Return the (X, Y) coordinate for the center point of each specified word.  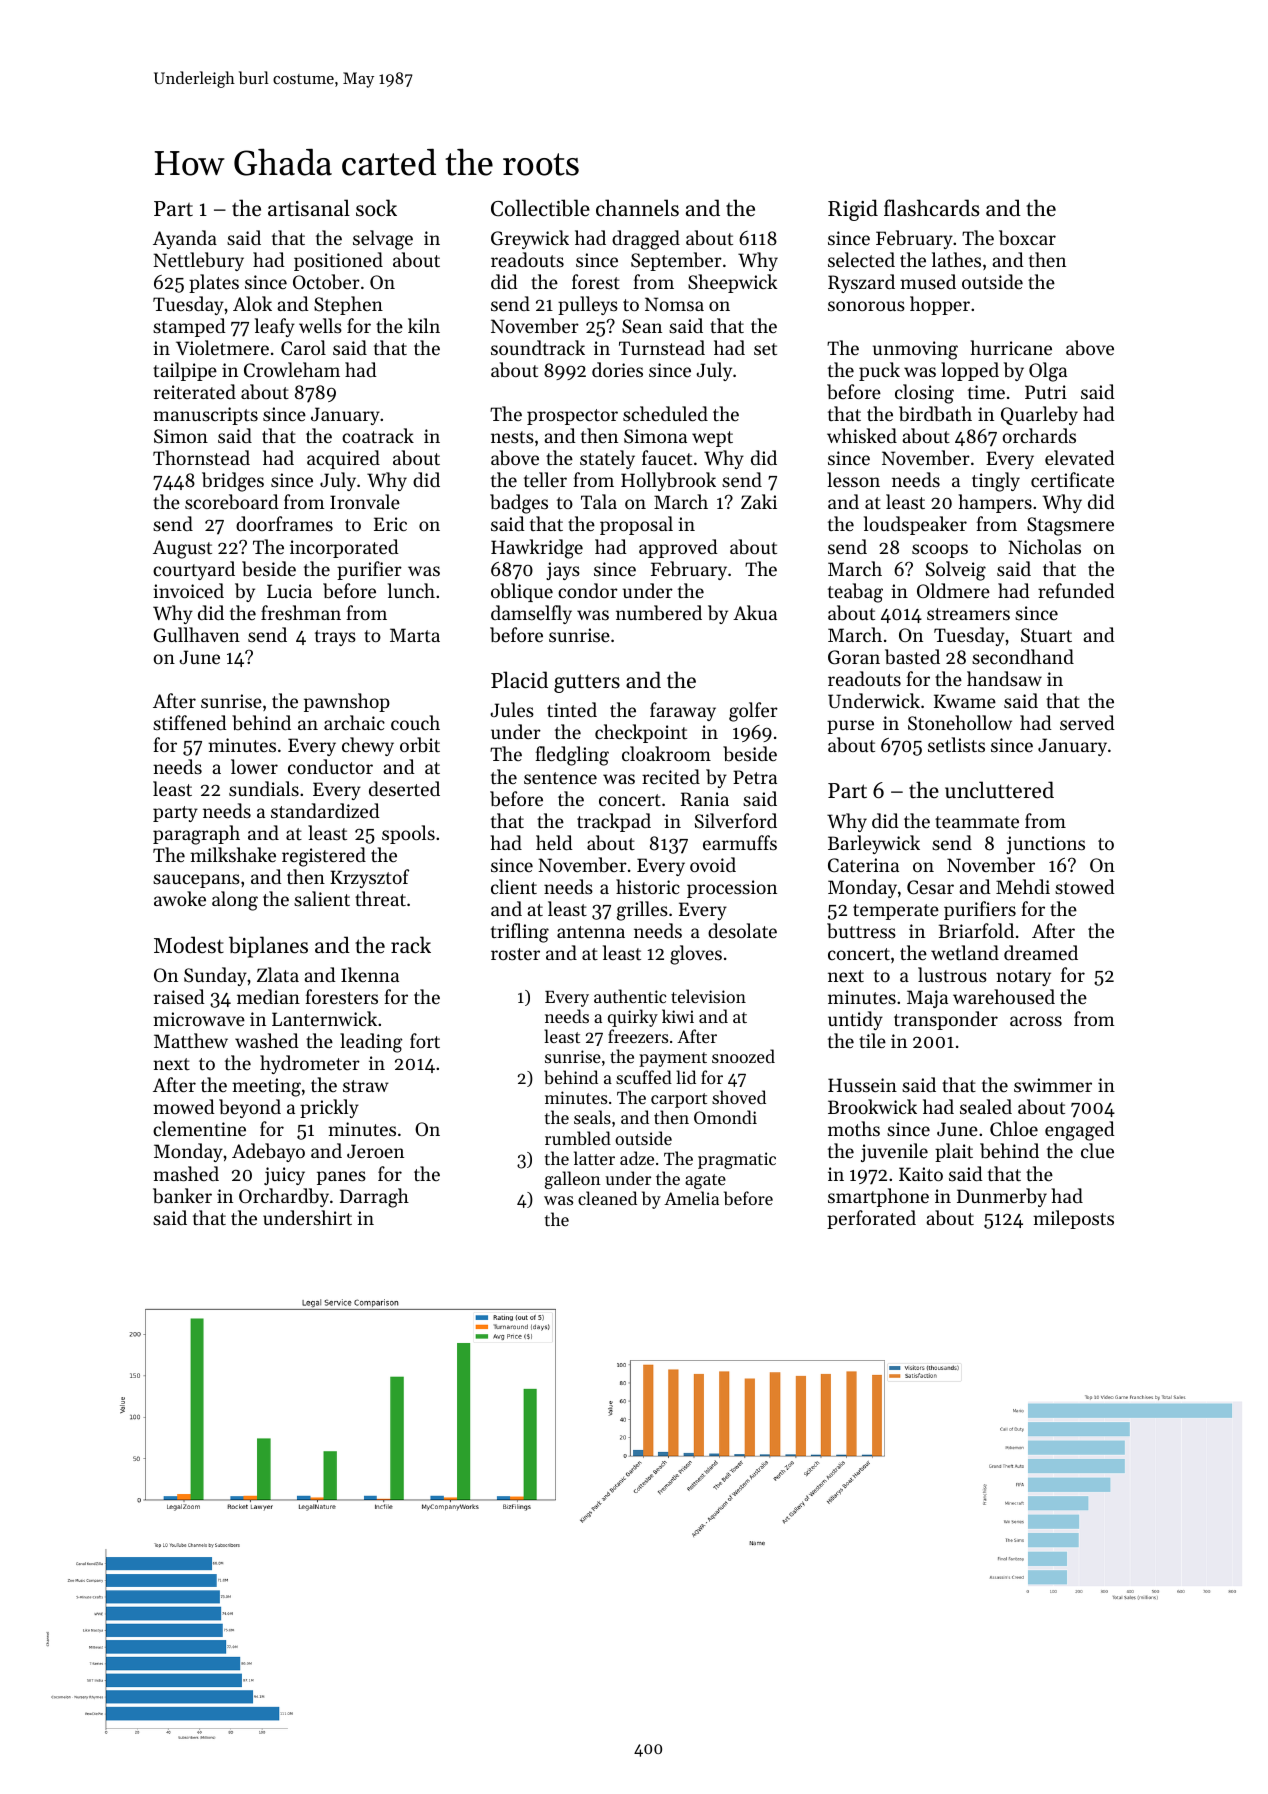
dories (617, 369)
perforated (871, 1219)
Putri (1046, 392)
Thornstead (201, 457)
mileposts (1073, 1219)
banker (182, 1196)
